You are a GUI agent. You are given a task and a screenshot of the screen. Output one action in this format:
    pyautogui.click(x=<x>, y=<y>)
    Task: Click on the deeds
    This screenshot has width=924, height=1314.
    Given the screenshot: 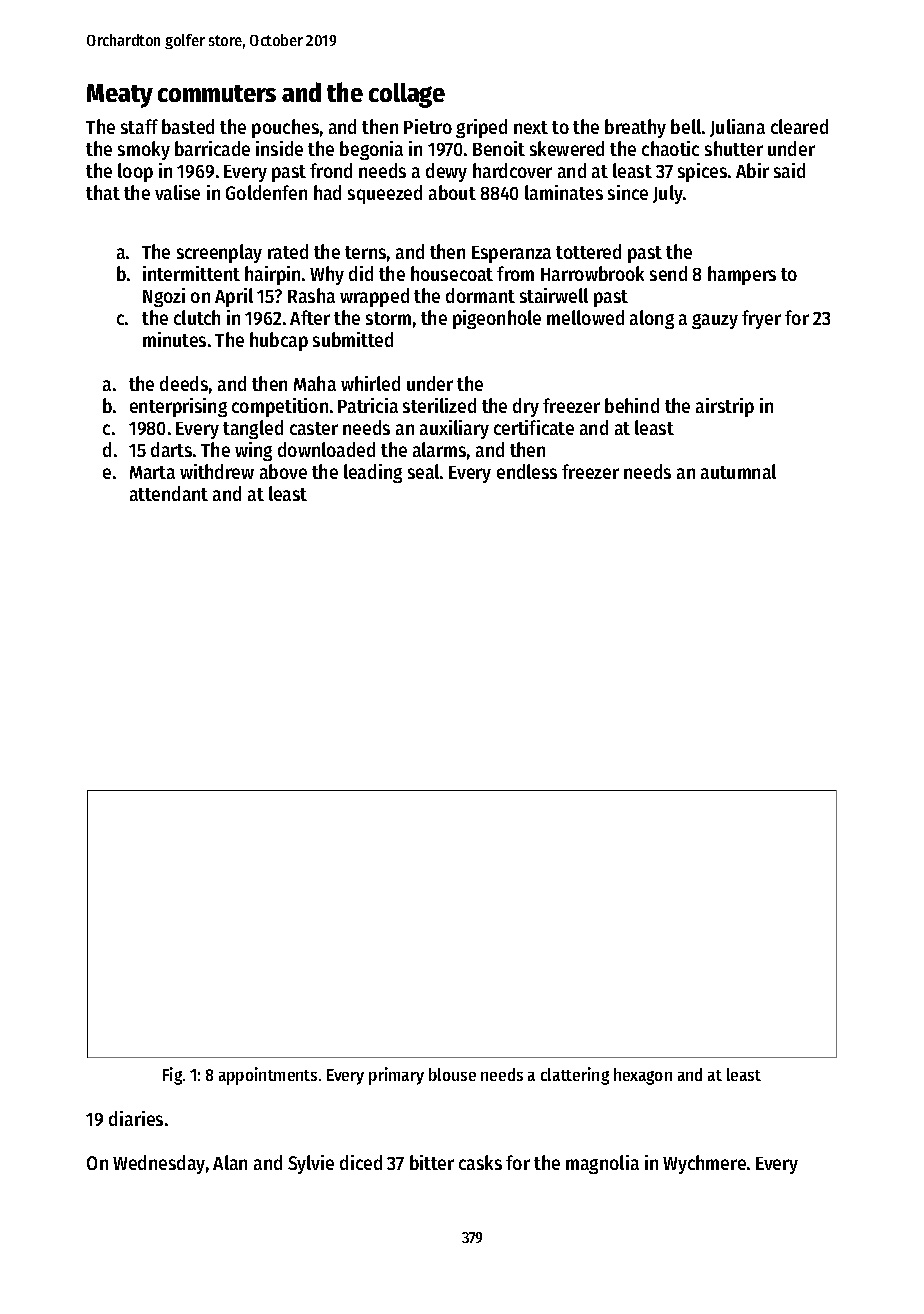 What is the action you would take?
    pyautogui.click(x=184, y=383)
